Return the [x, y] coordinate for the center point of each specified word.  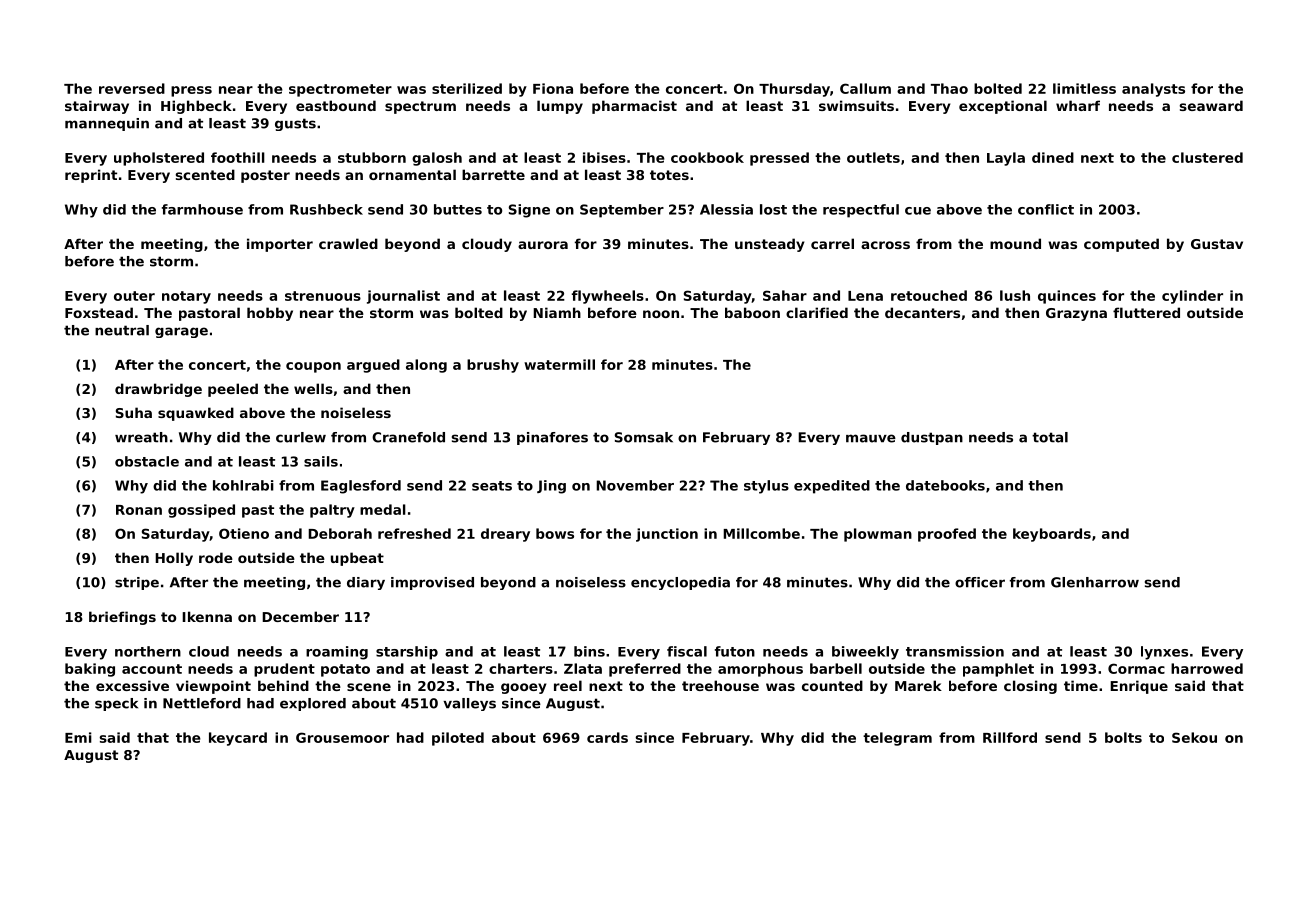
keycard [238, 739]
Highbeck [196, 107]
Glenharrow [1095, 582]
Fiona [553, 88]
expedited [832, 487]
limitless [1084, 88]
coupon [313, 367]
